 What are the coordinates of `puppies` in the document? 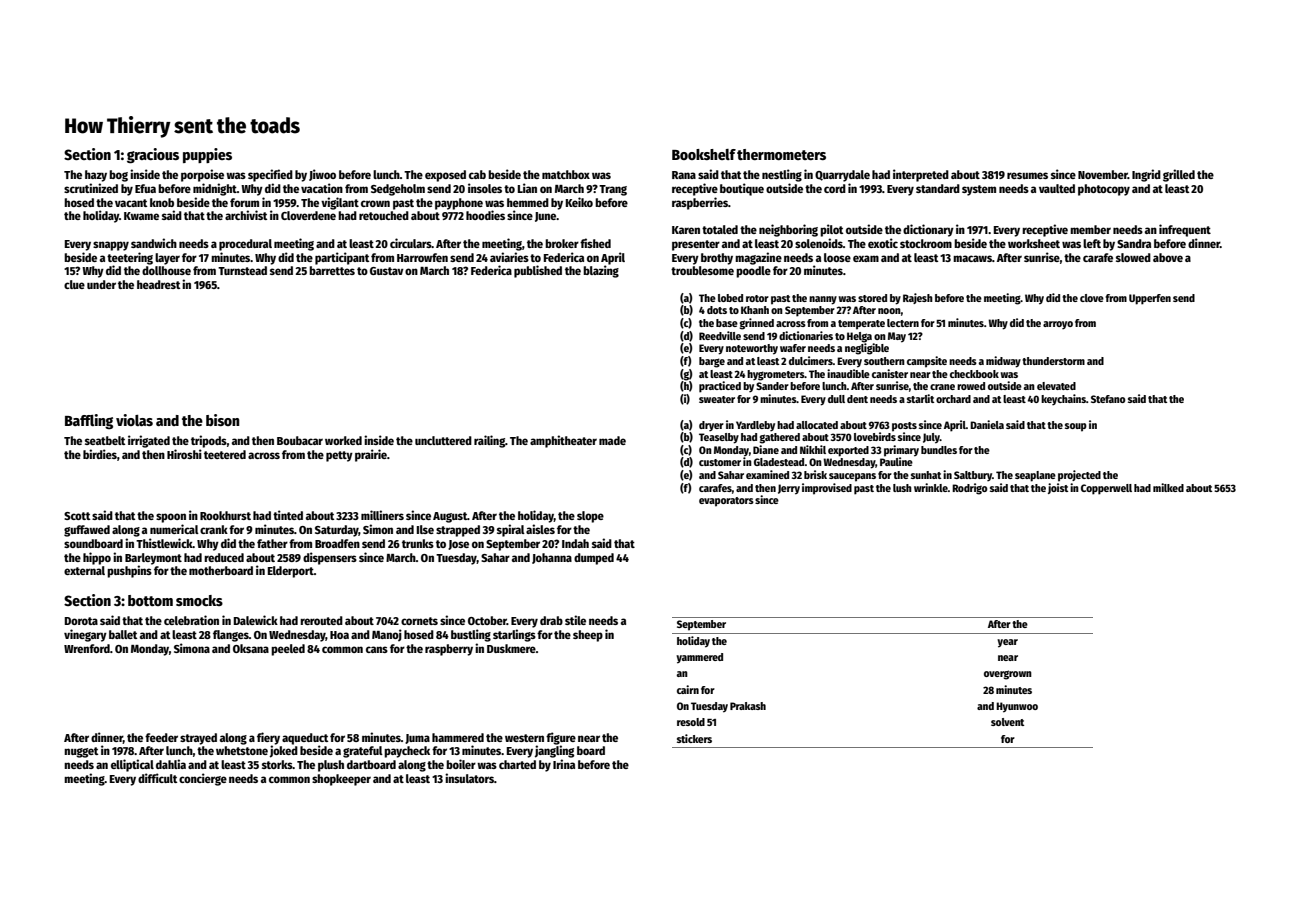 It's located at (207, 155).
